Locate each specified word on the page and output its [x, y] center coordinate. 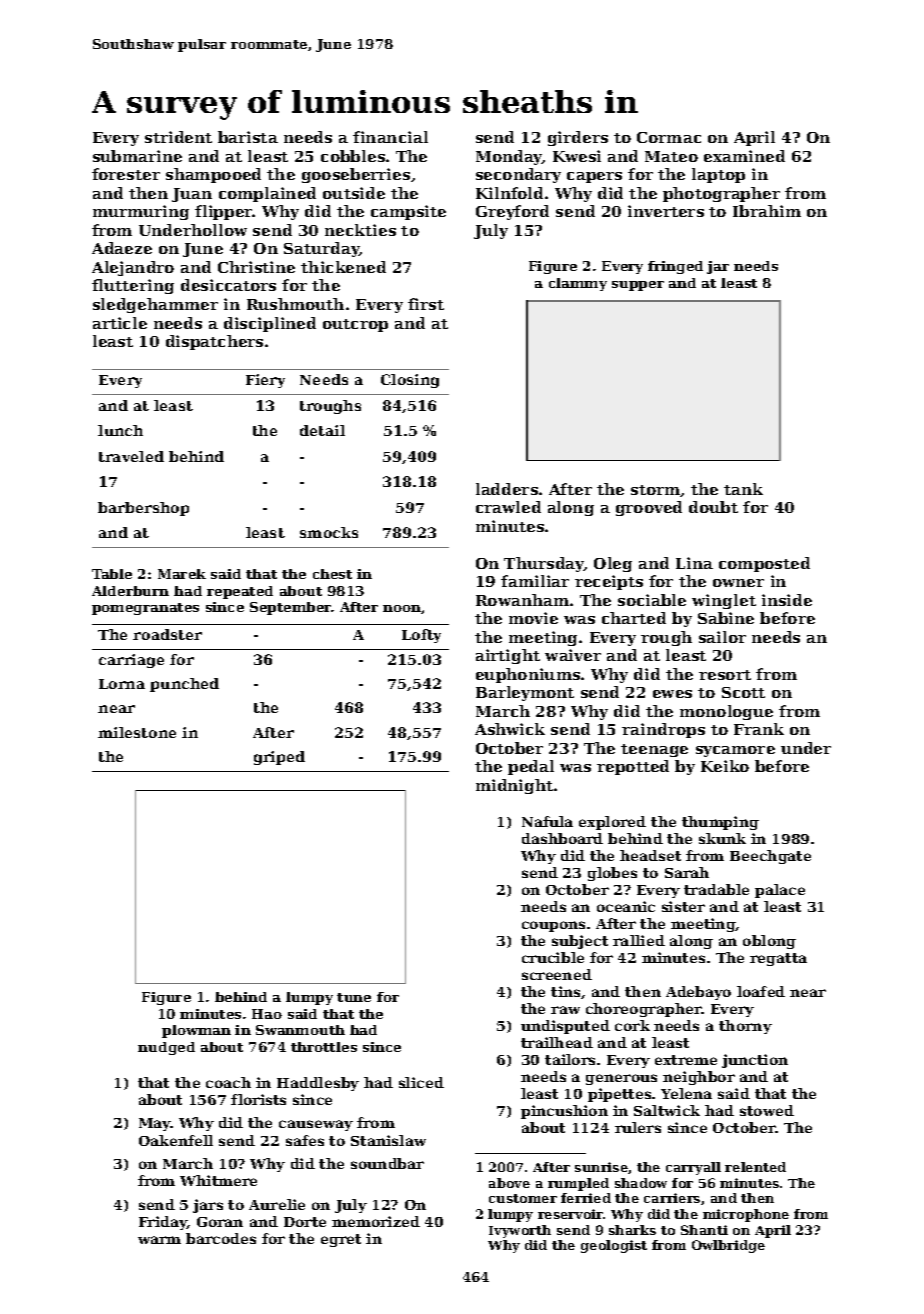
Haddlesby [318, 1084]
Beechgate [770, 857]
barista [248, 137]
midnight [514, 786]
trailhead [557, 1042]
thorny [745, 1027]
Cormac [669, 137]
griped [279, 758]
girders [578, 138]
